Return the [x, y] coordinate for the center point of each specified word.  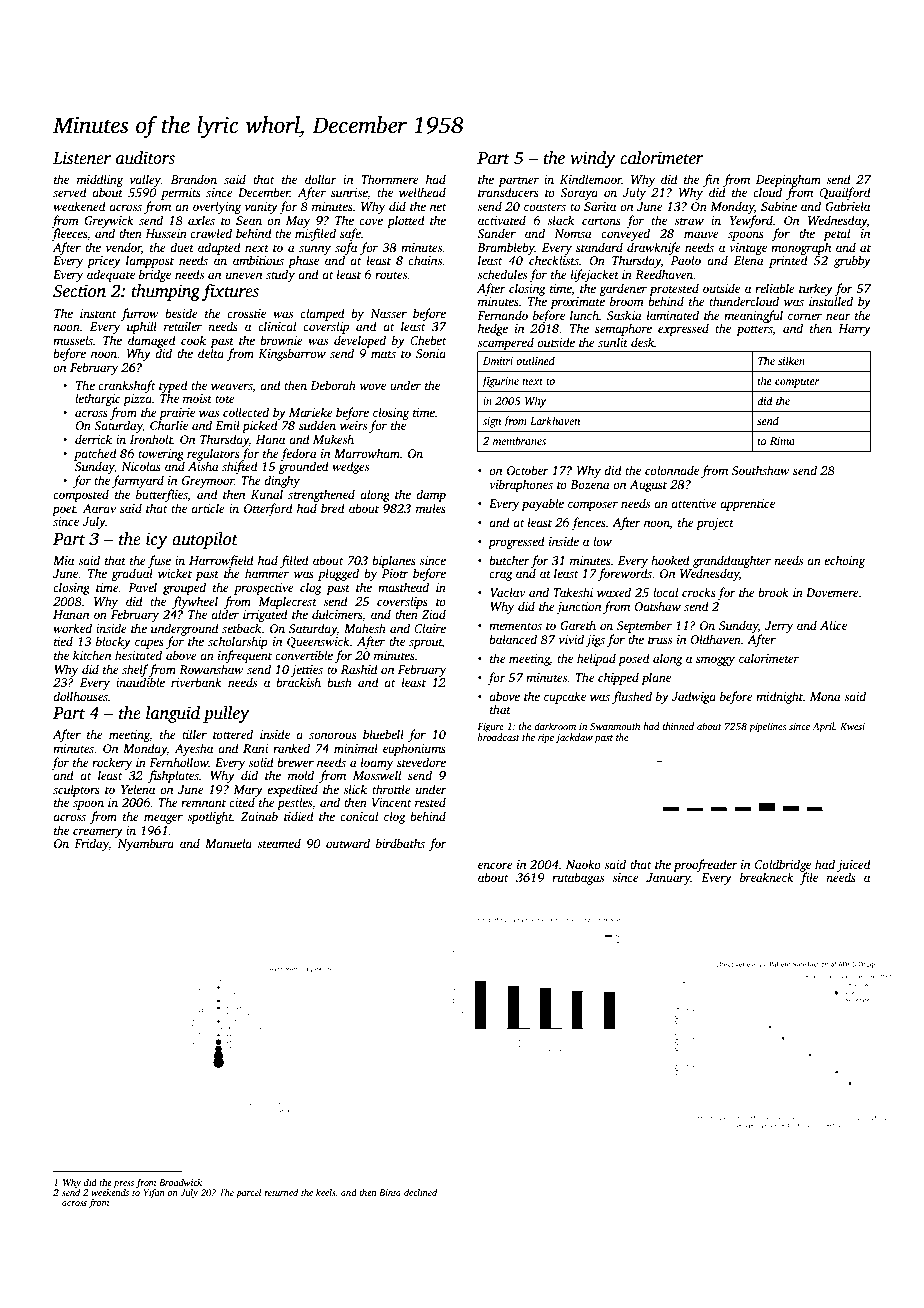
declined [420, 1192]
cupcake [565, 697]
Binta [390, 1192]
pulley [226, 714]
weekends [110, 1192]
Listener [82, 158]
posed [634, 659]
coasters [545, 207]
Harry [854, 330]
